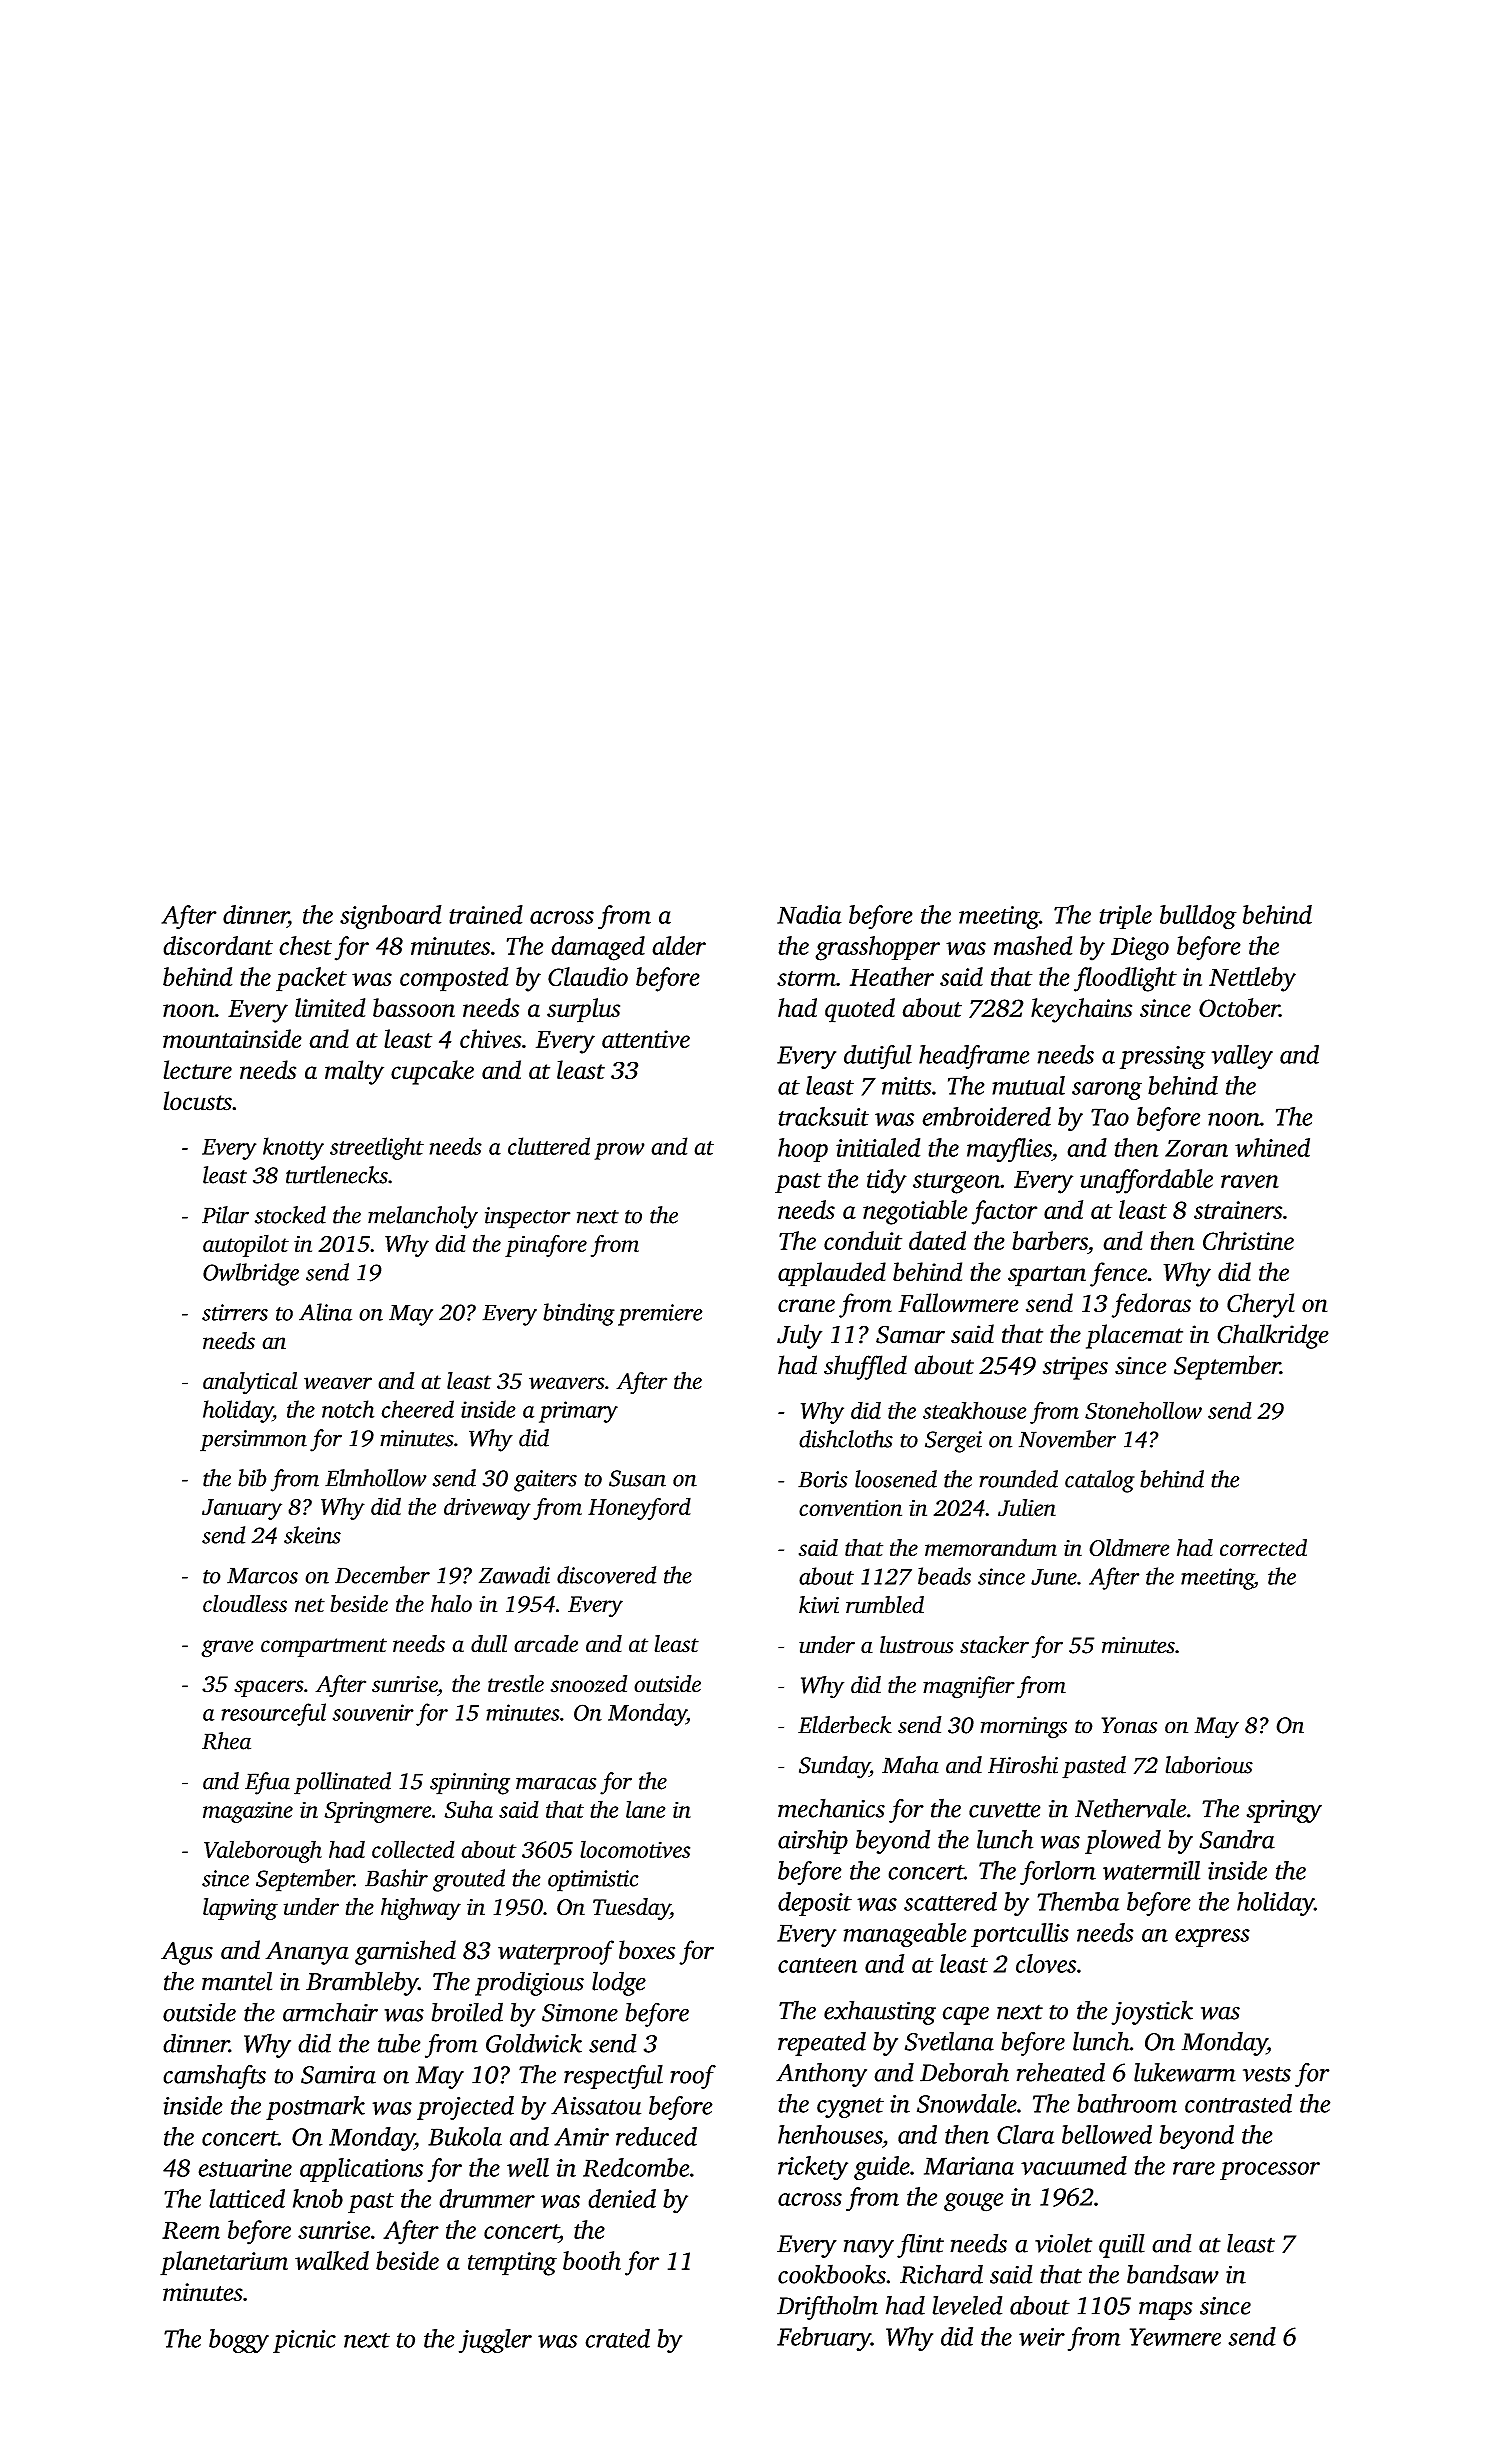  I want to click on reduced, so click(656, 2136).
